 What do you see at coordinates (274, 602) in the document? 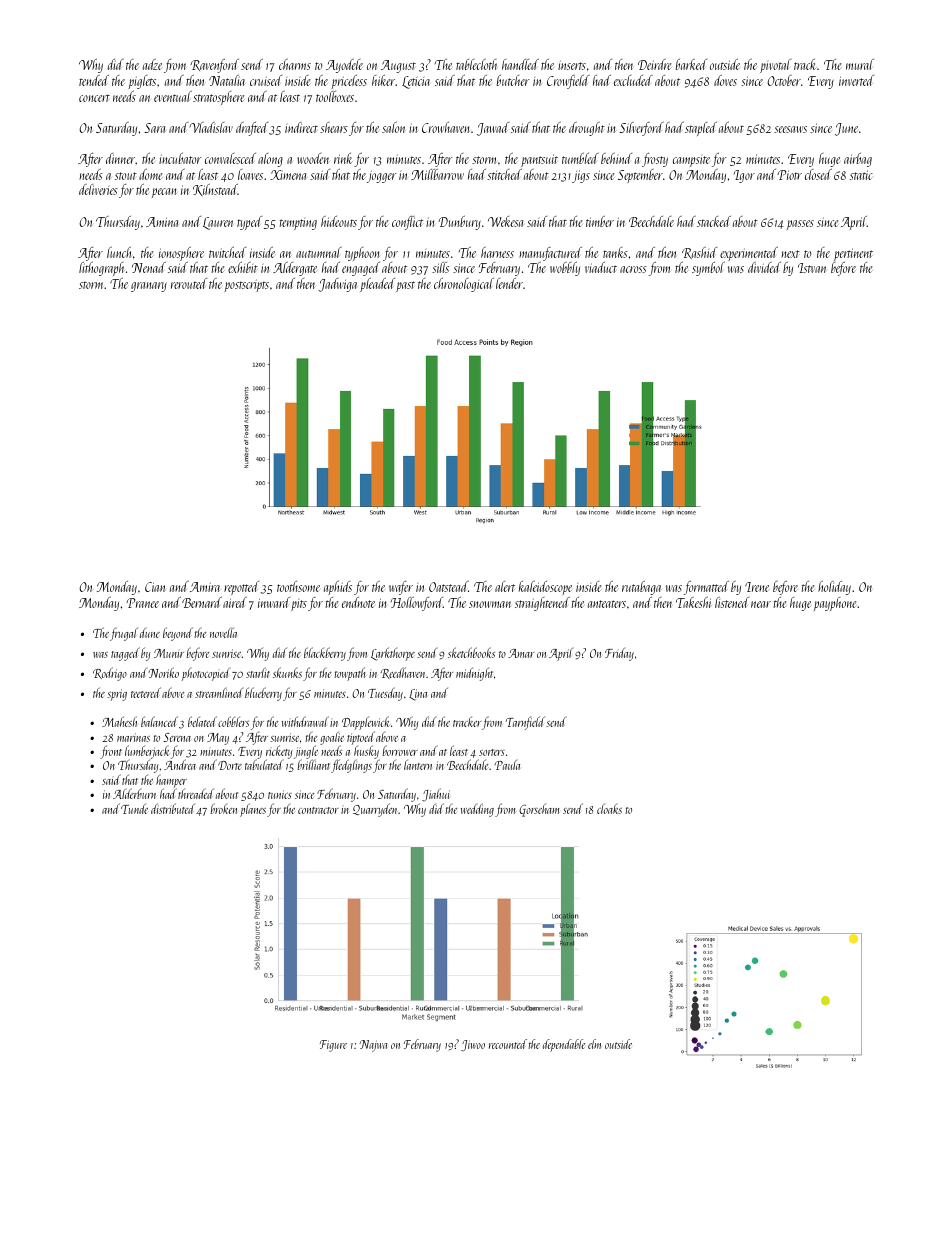
I see `inward` at bounding box center [274, 602].
